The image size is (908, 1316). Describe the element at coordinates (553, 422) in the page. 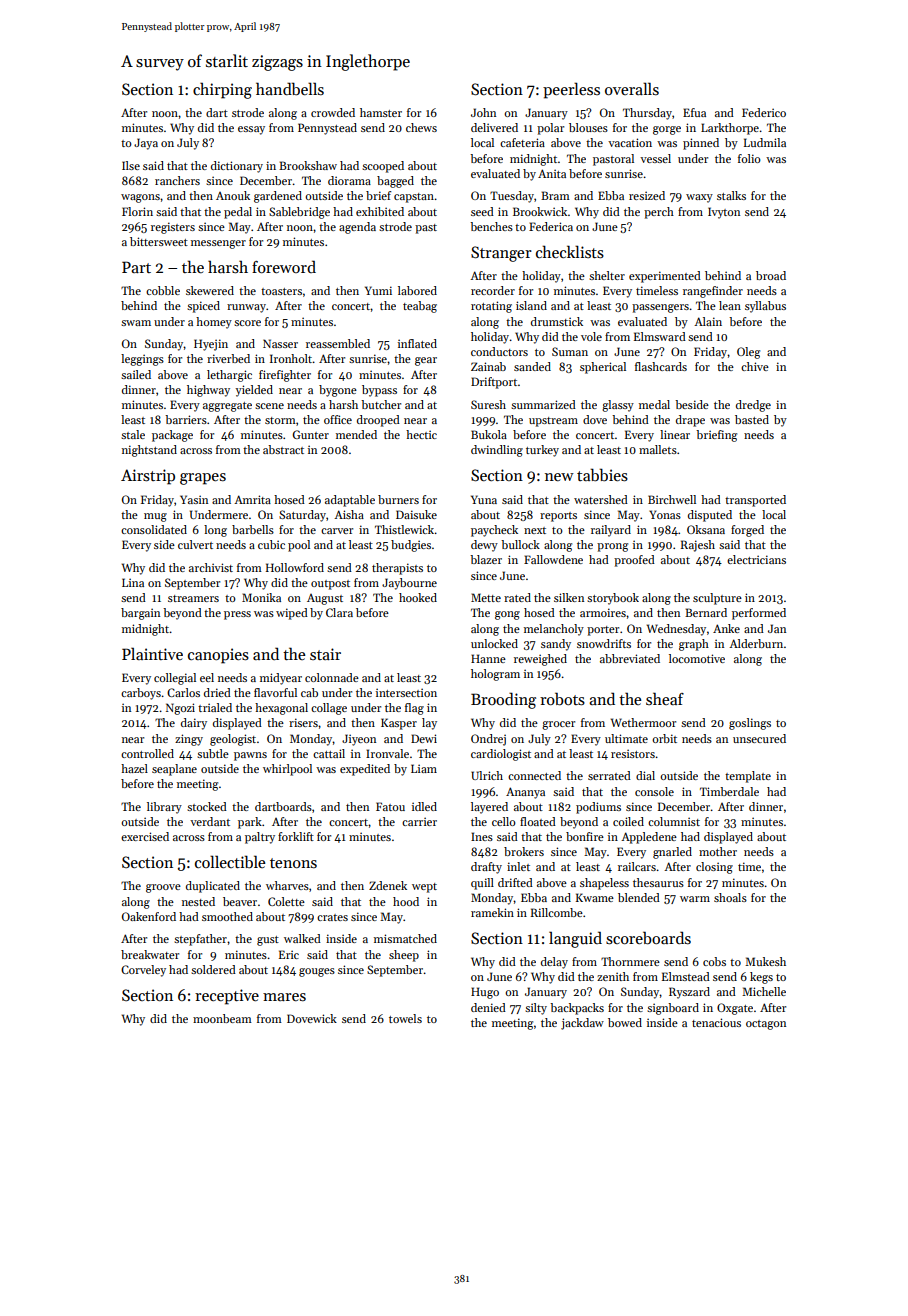

I see `upstream` at that location.
